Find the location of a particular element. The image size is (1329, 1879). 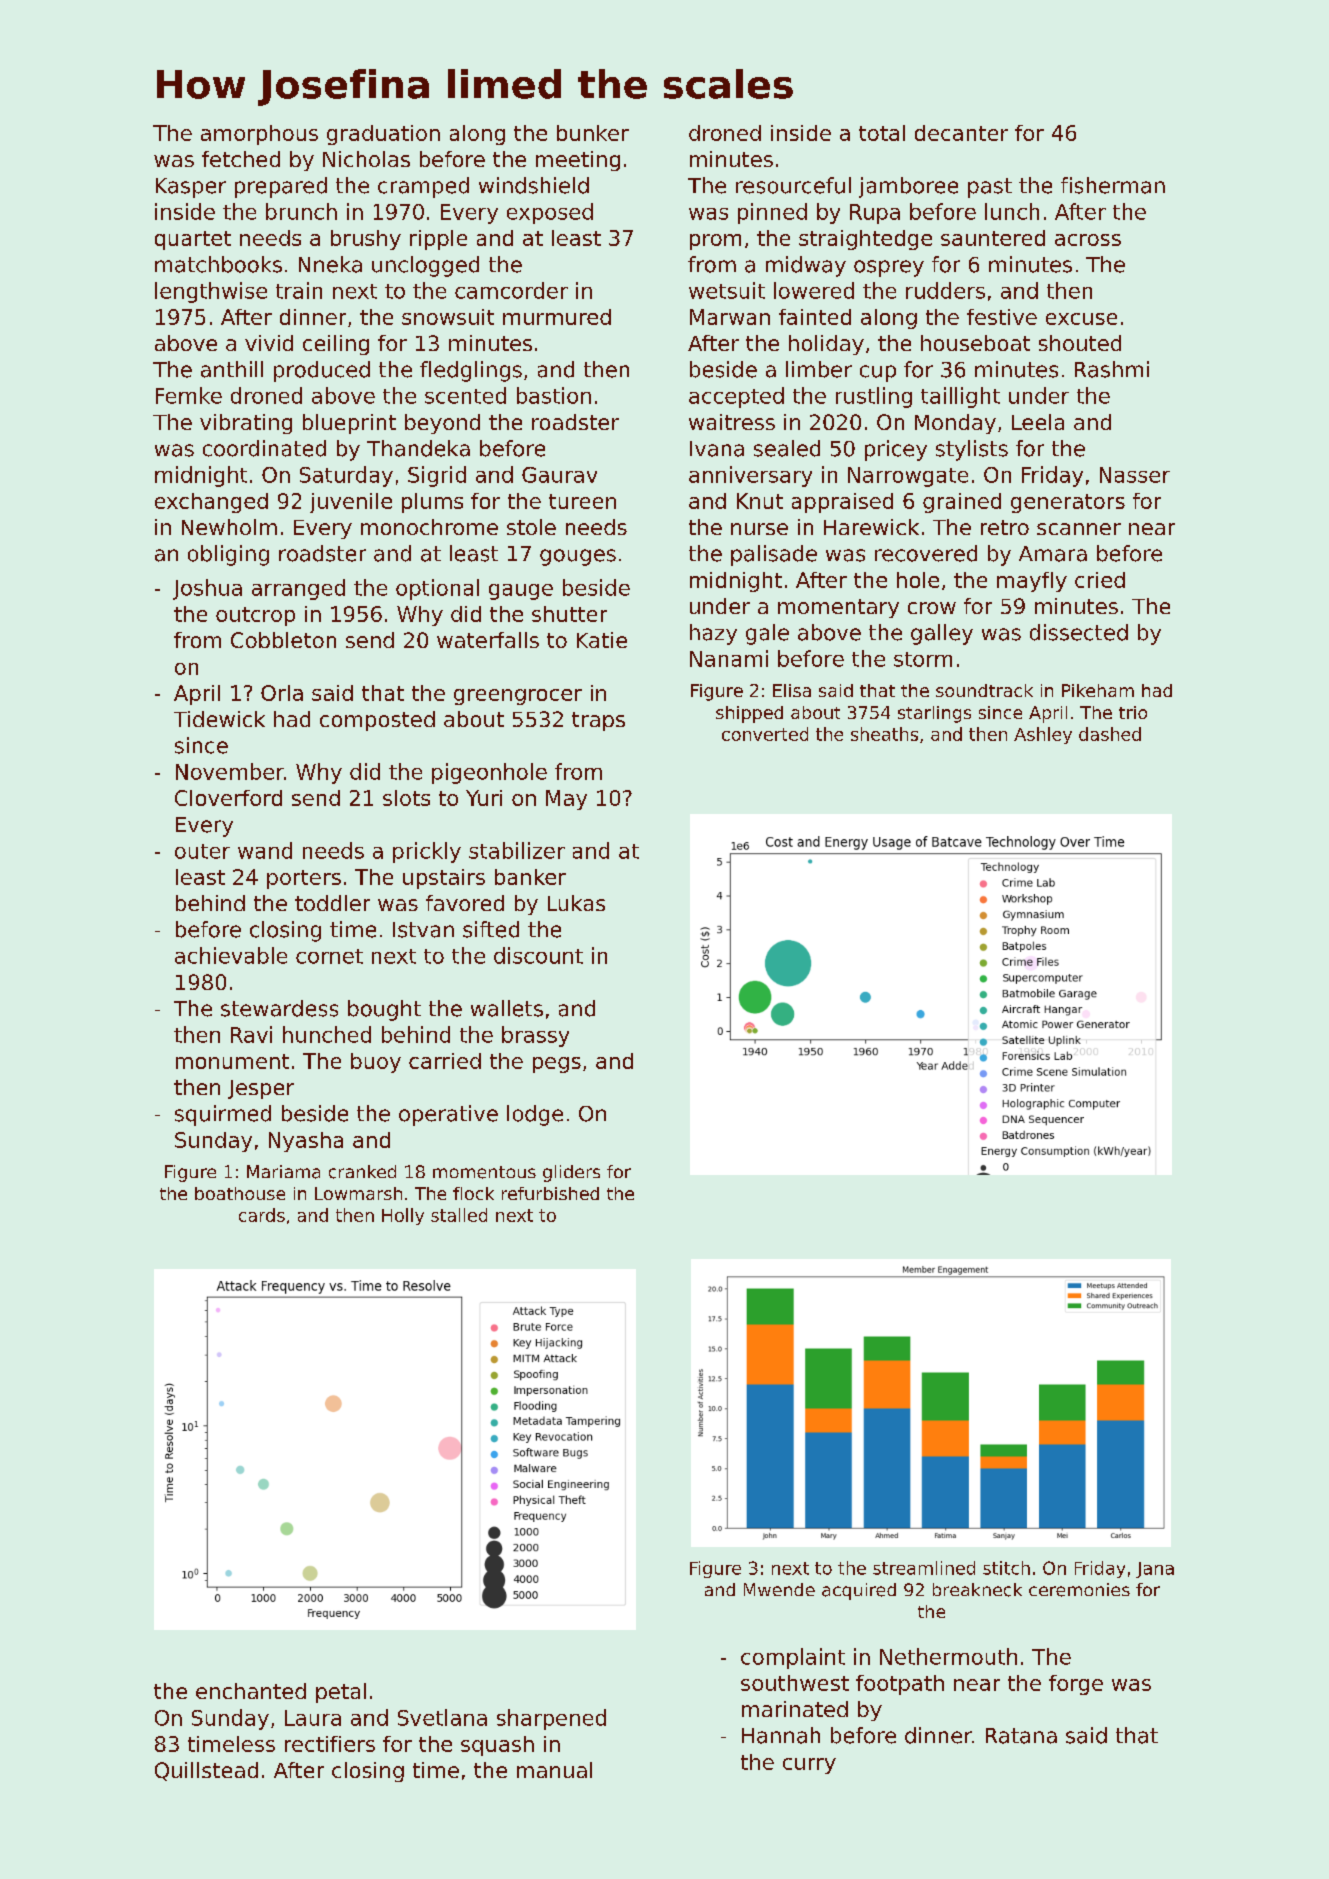

curry is located at coordinates (809, 1766).
